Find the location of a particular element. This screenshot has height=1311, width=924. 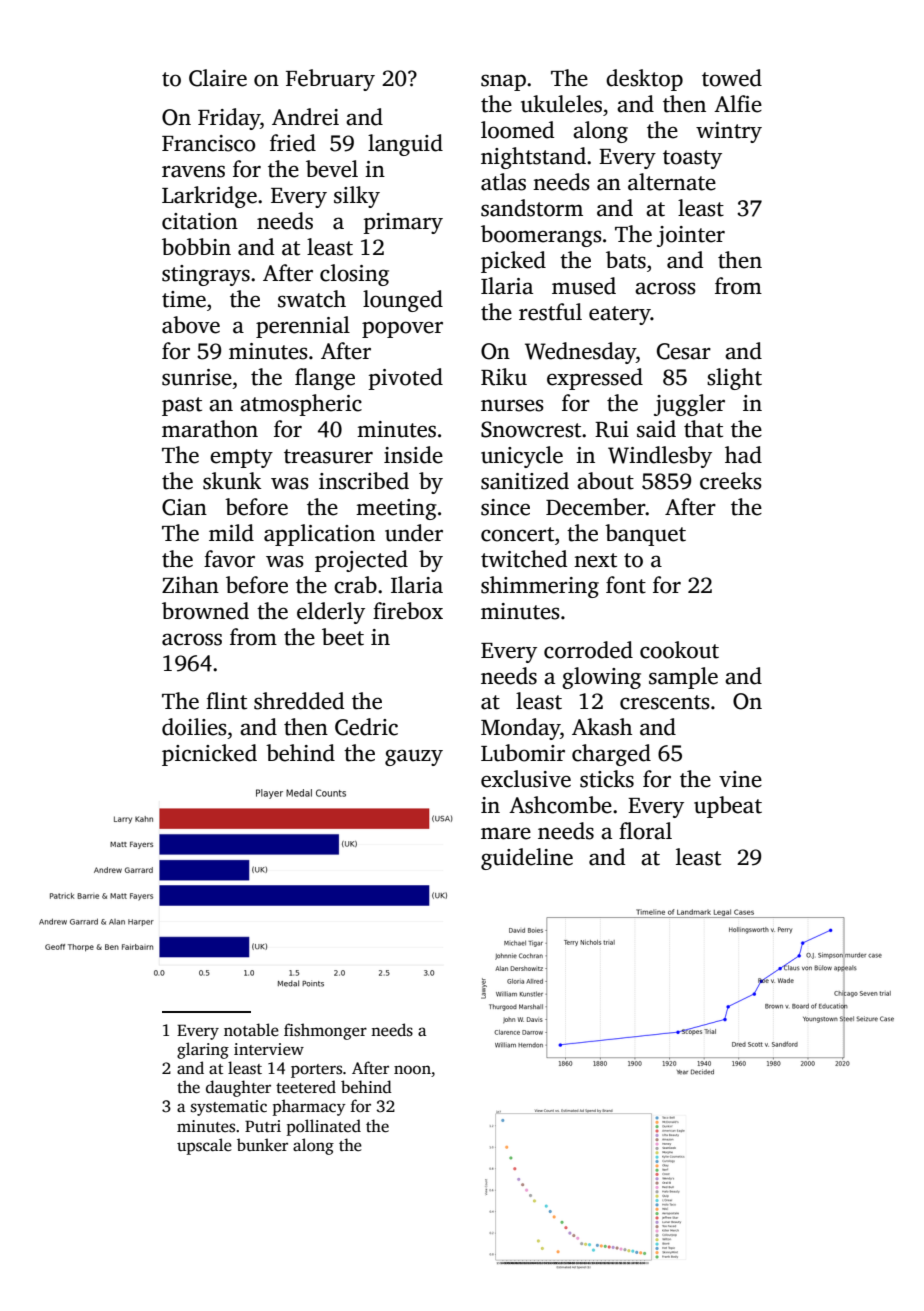

ukuleles is located at coordinates (561, 104).
